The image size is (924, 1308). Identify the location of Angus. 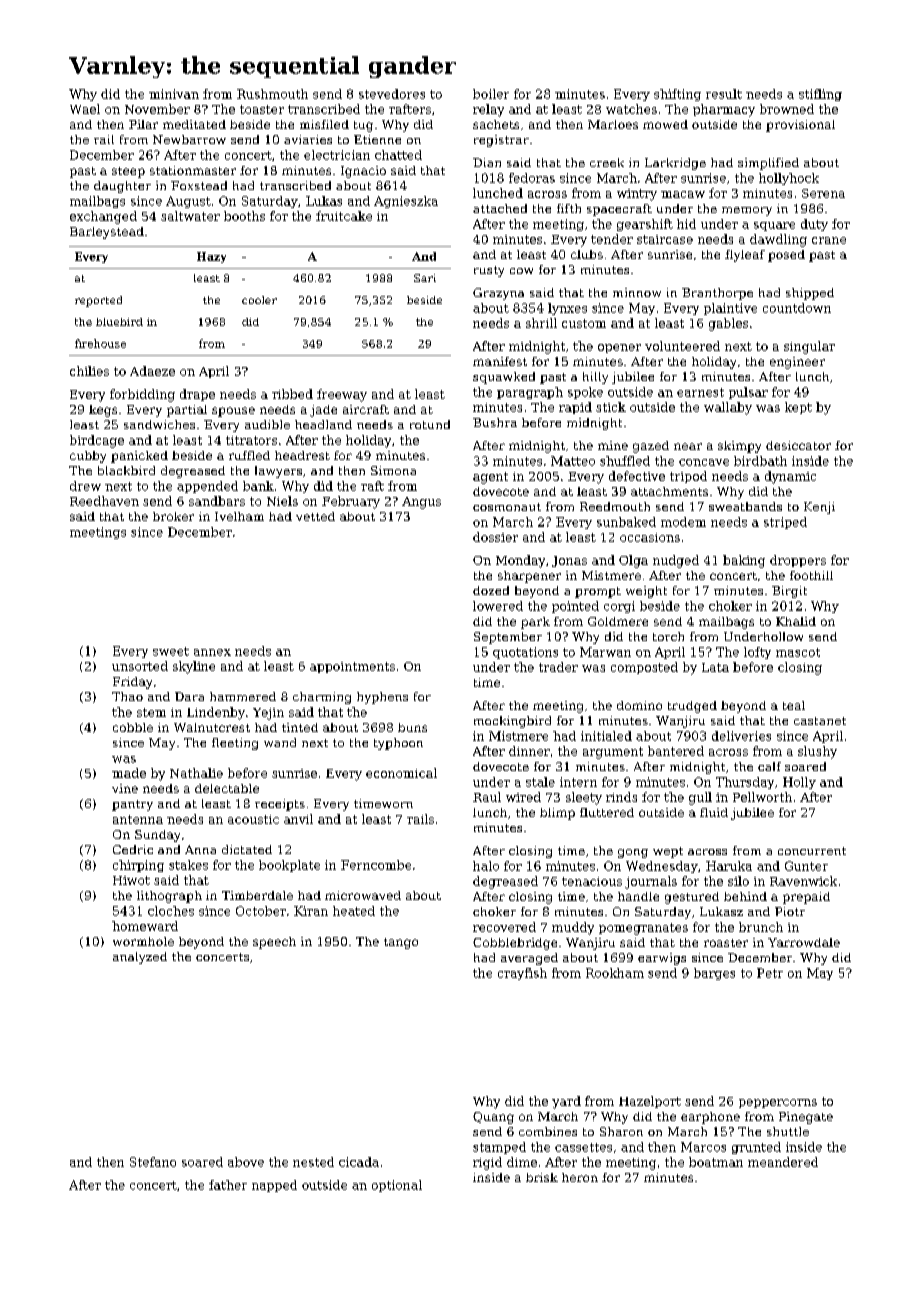
(421, 503).
